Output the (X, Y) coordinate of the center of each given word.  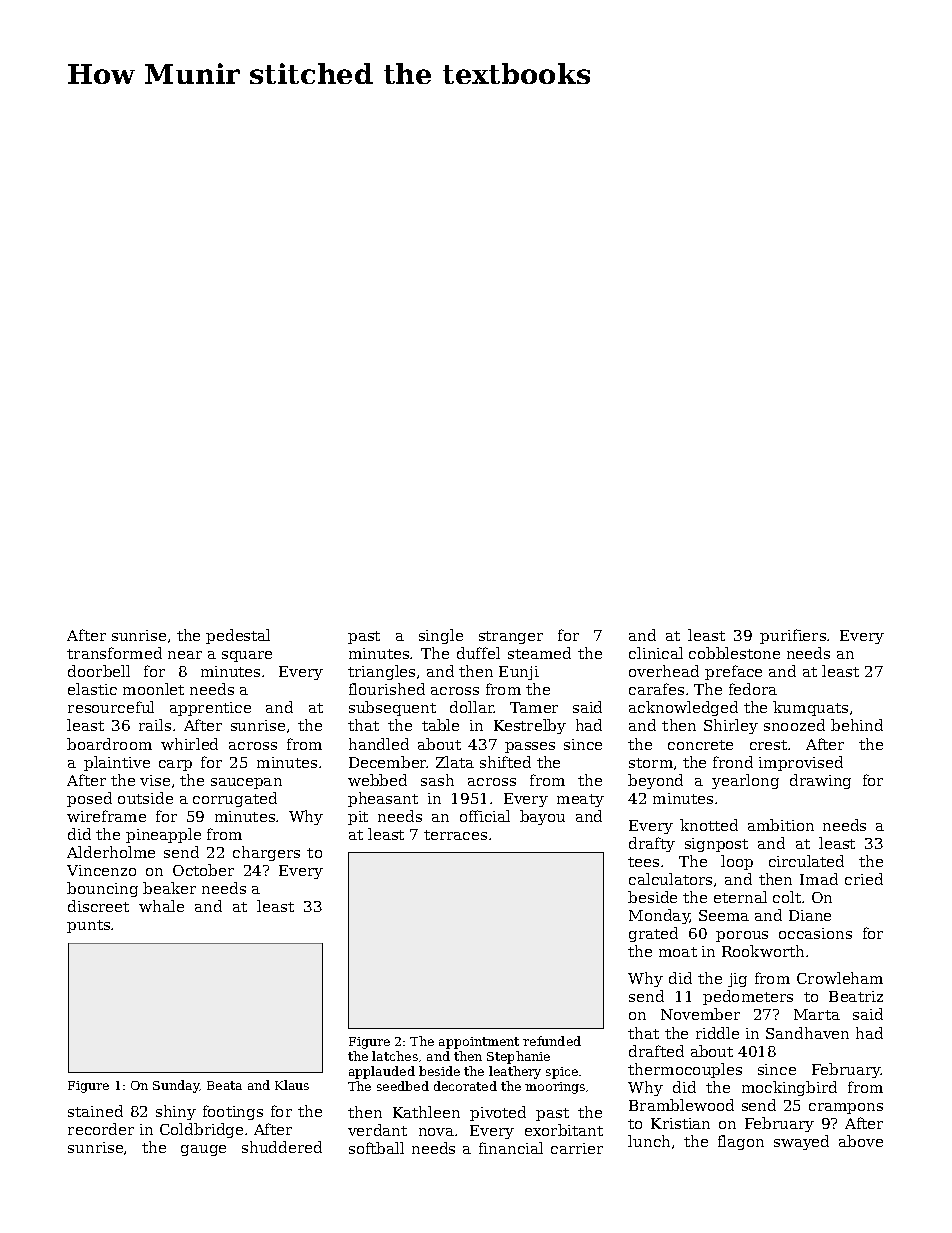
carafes (656, 689)
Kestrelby (530, 726)
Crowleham (840, 978)
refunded (552, 1041)
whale (161, 906)
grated (653, 934)
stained (95, 1111)
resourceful (111, 707)
